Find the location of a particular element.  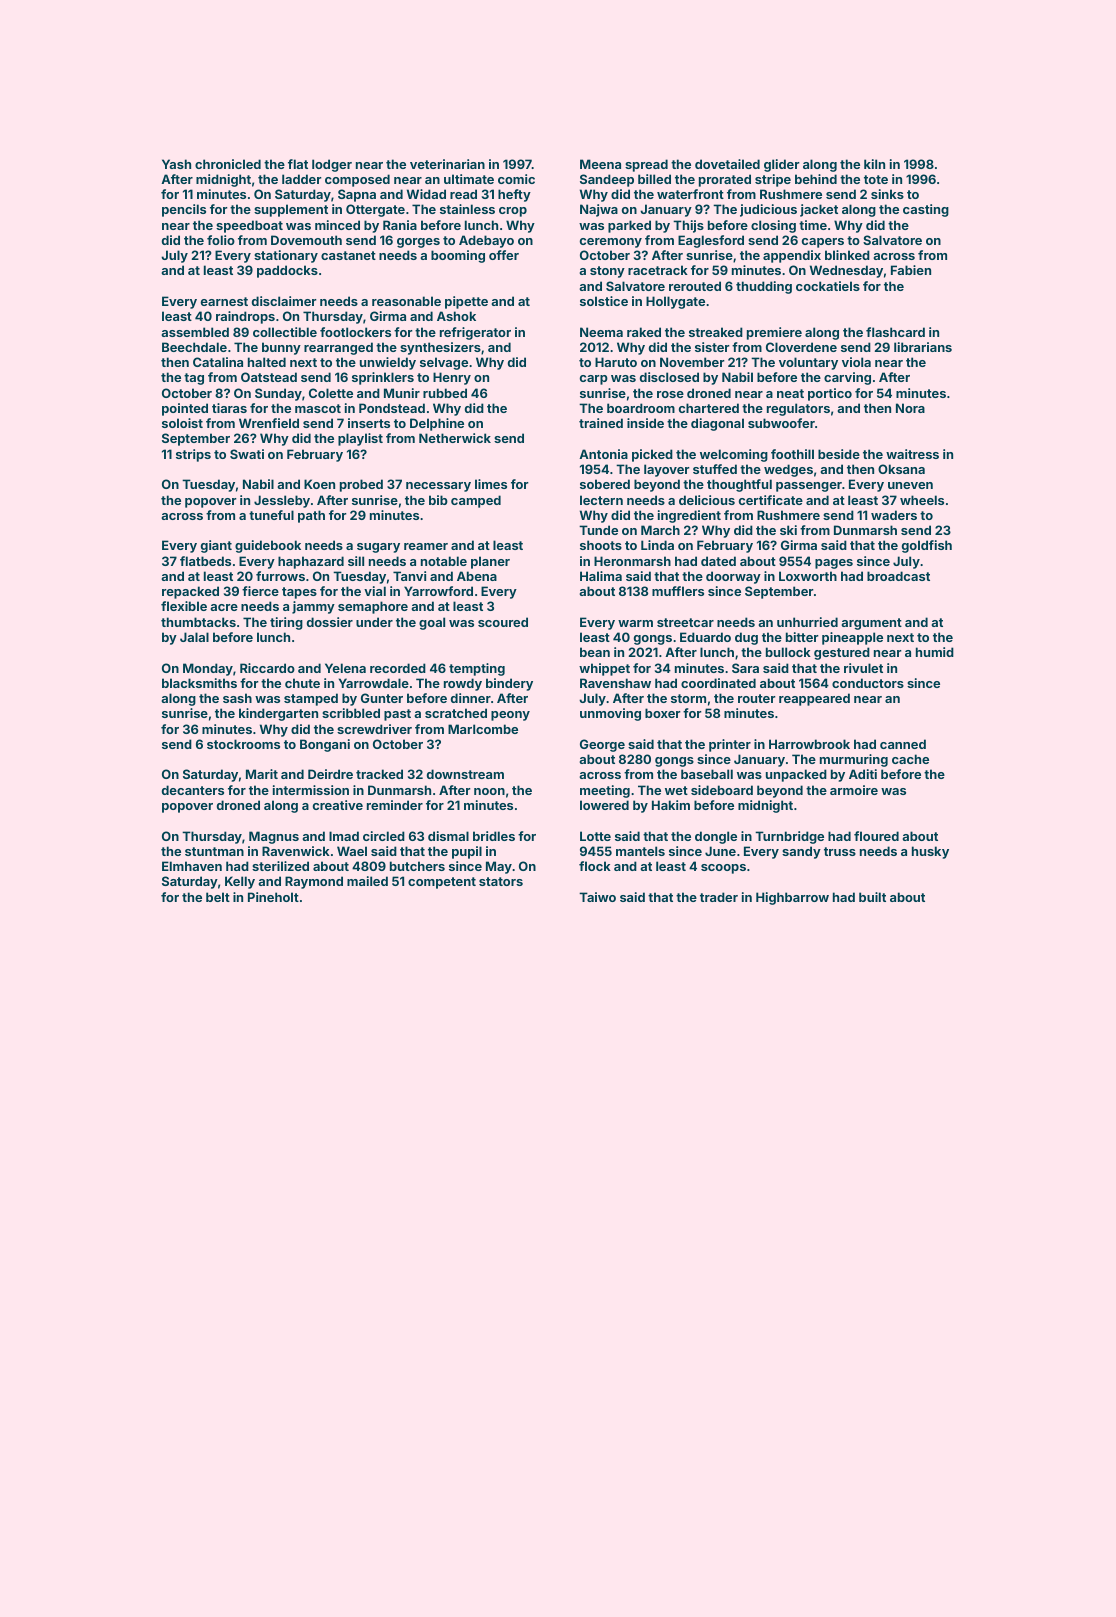

conductors is located at coordinates (868, 683).
